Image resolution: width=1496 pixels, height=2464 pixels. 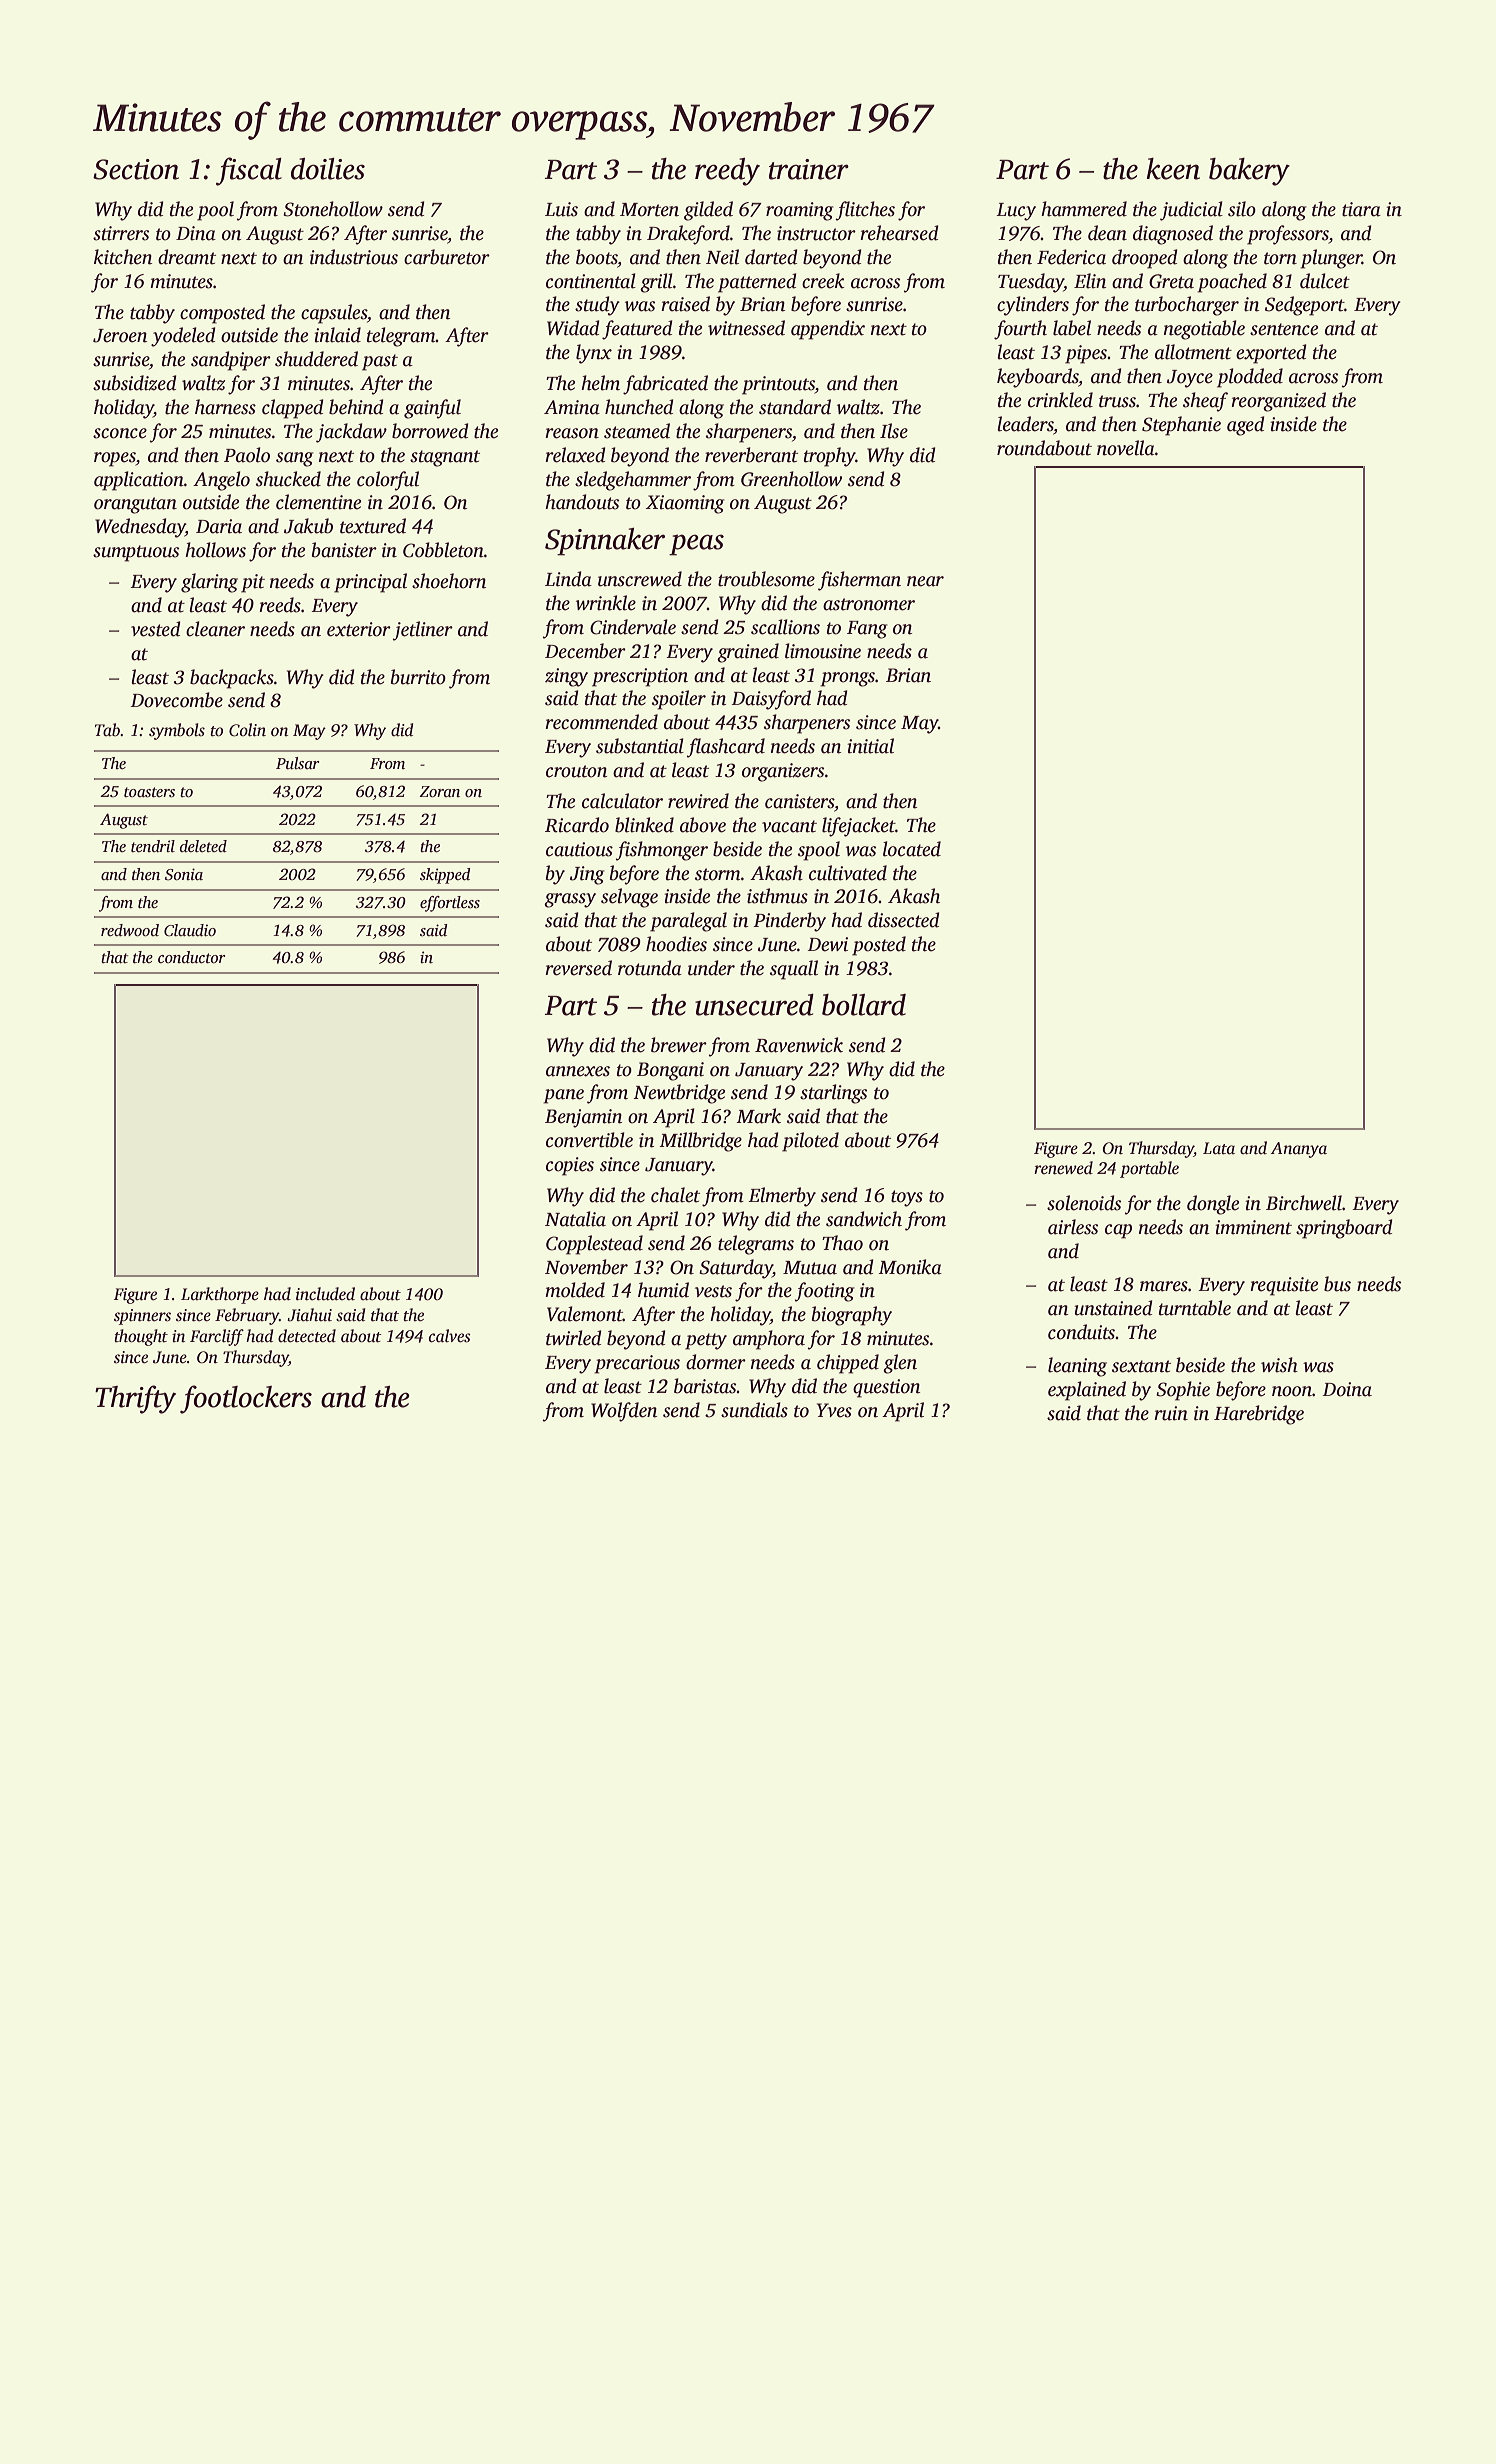 What do you see at coordinates (1249, 172) in the screenshot?
I see `bakery` at bounding box center [1249, 172].
